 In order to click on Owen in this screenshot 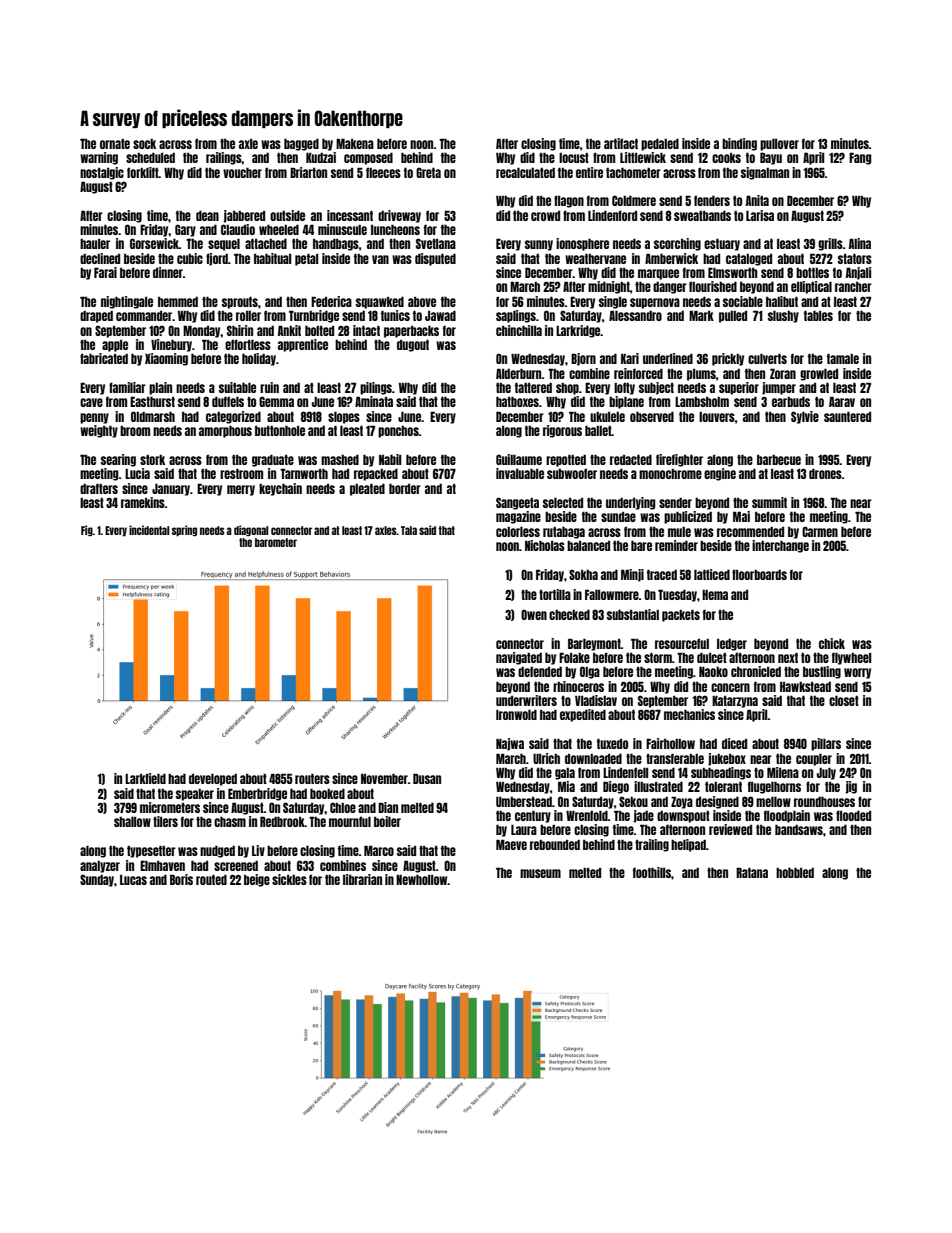, I will do `click(534, 614)`.
